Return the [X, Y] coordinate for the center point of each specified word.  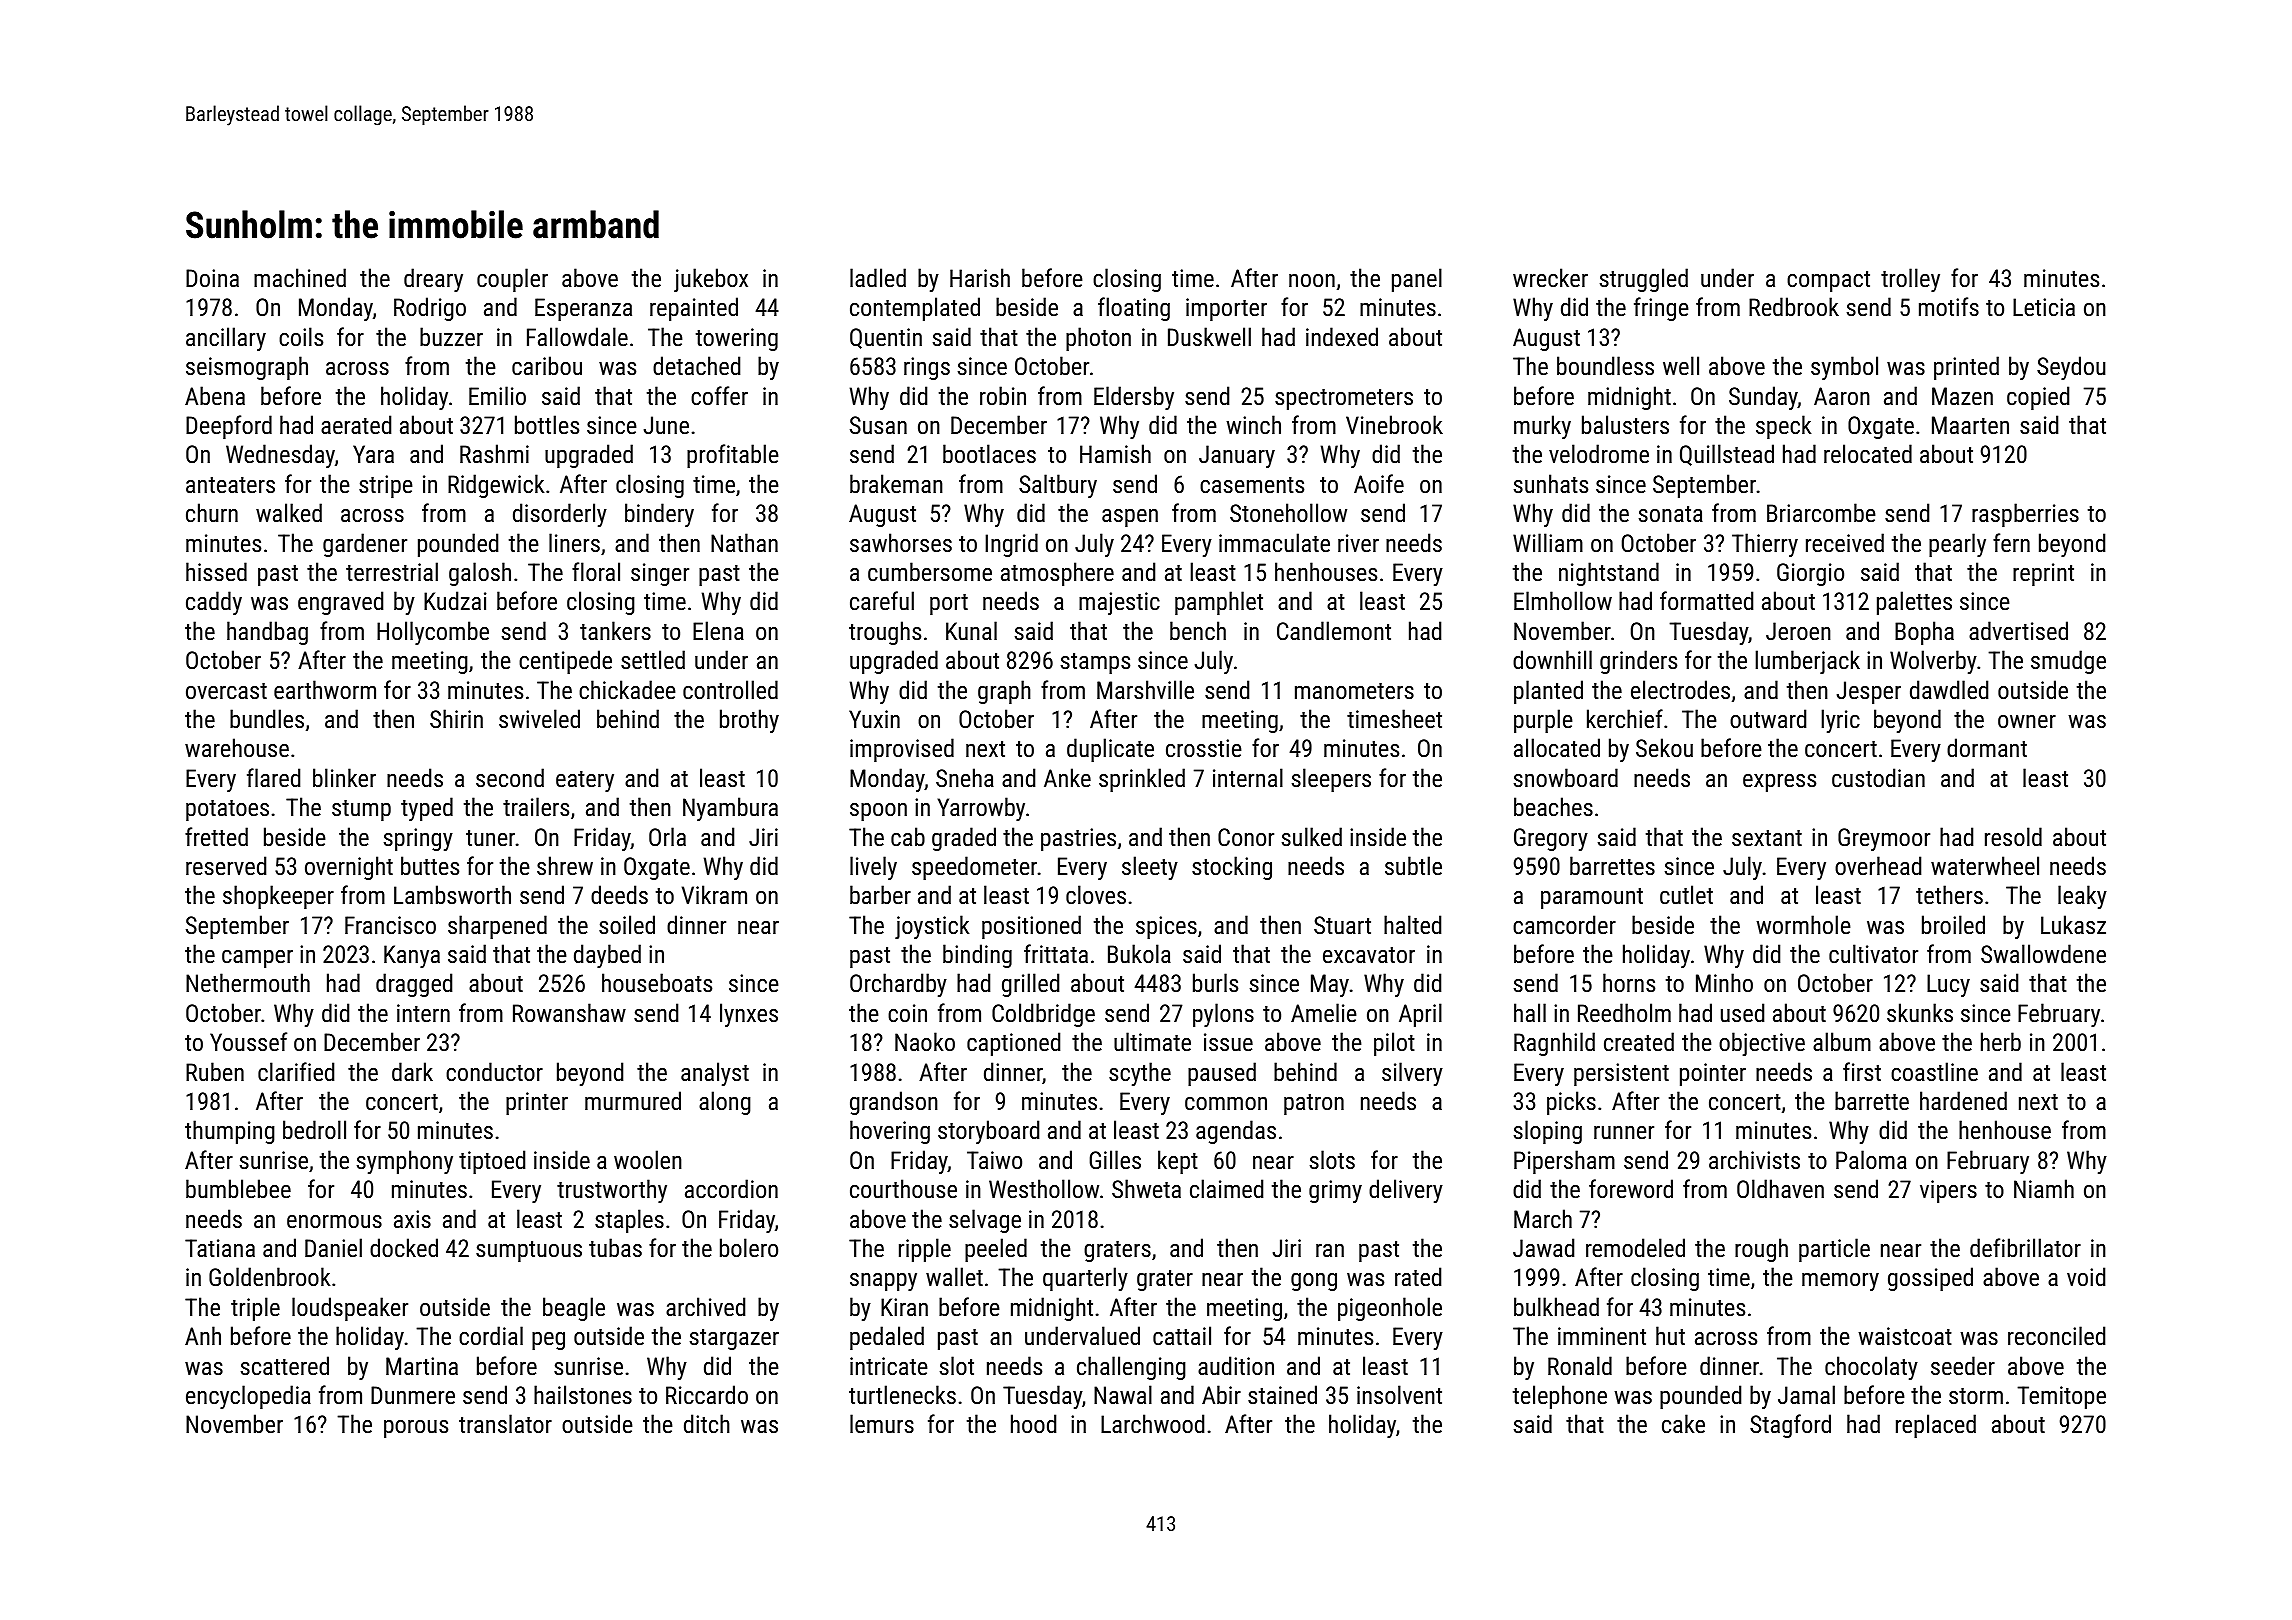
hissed [216, 571]
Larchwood [1152, 1423]
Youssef [248, 1041]
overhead [1878, 865]
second [510, 777]
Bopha [1924, 633]
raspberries [2025, 515]
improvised [902, 750]
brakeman [896, 483]
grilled [1030, 985]
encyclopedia [248, 1397]
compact [1828, 281]
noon [1312, 280]
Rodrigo [430, 309]
